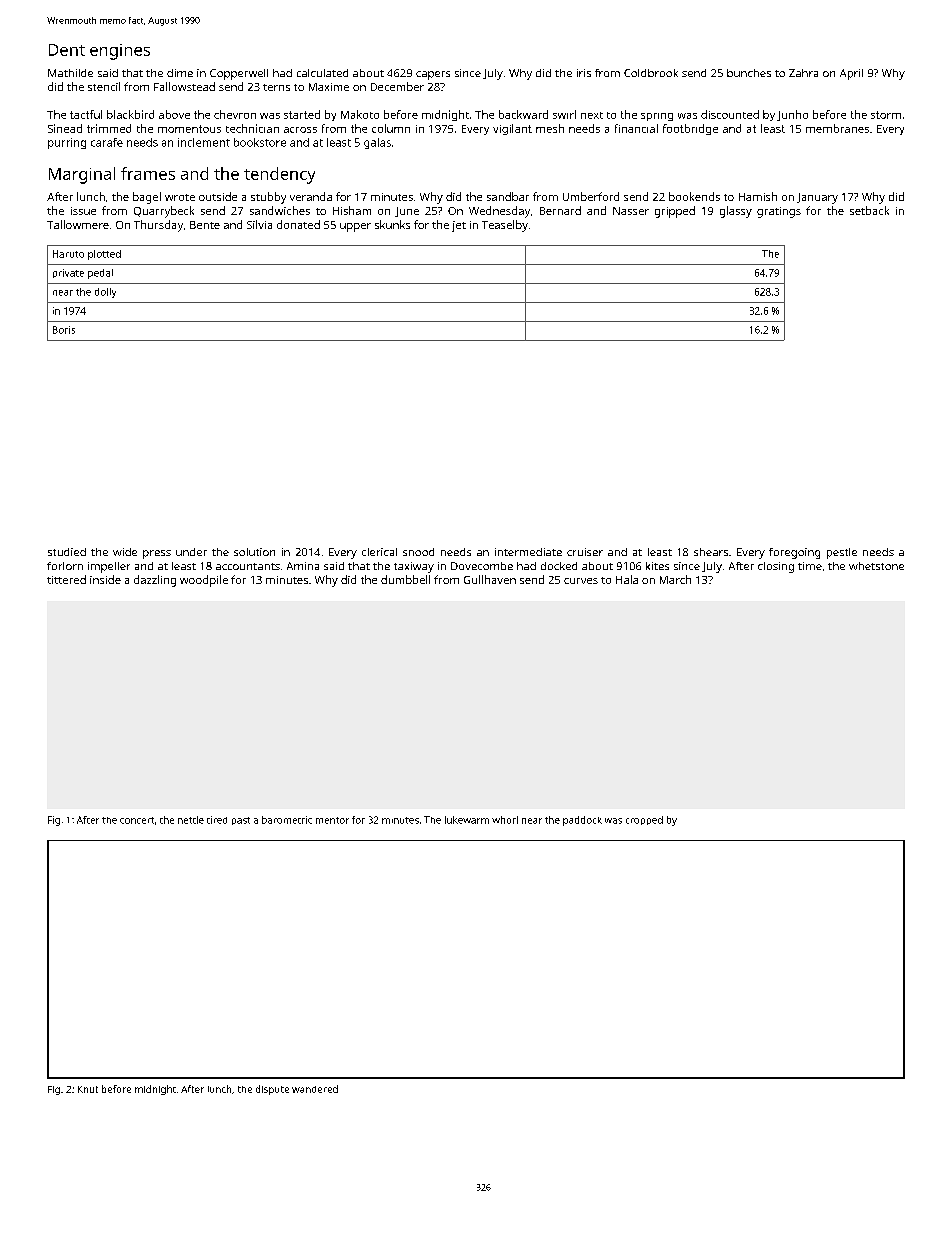  I want to click on Umberford, so click(591, 196).
